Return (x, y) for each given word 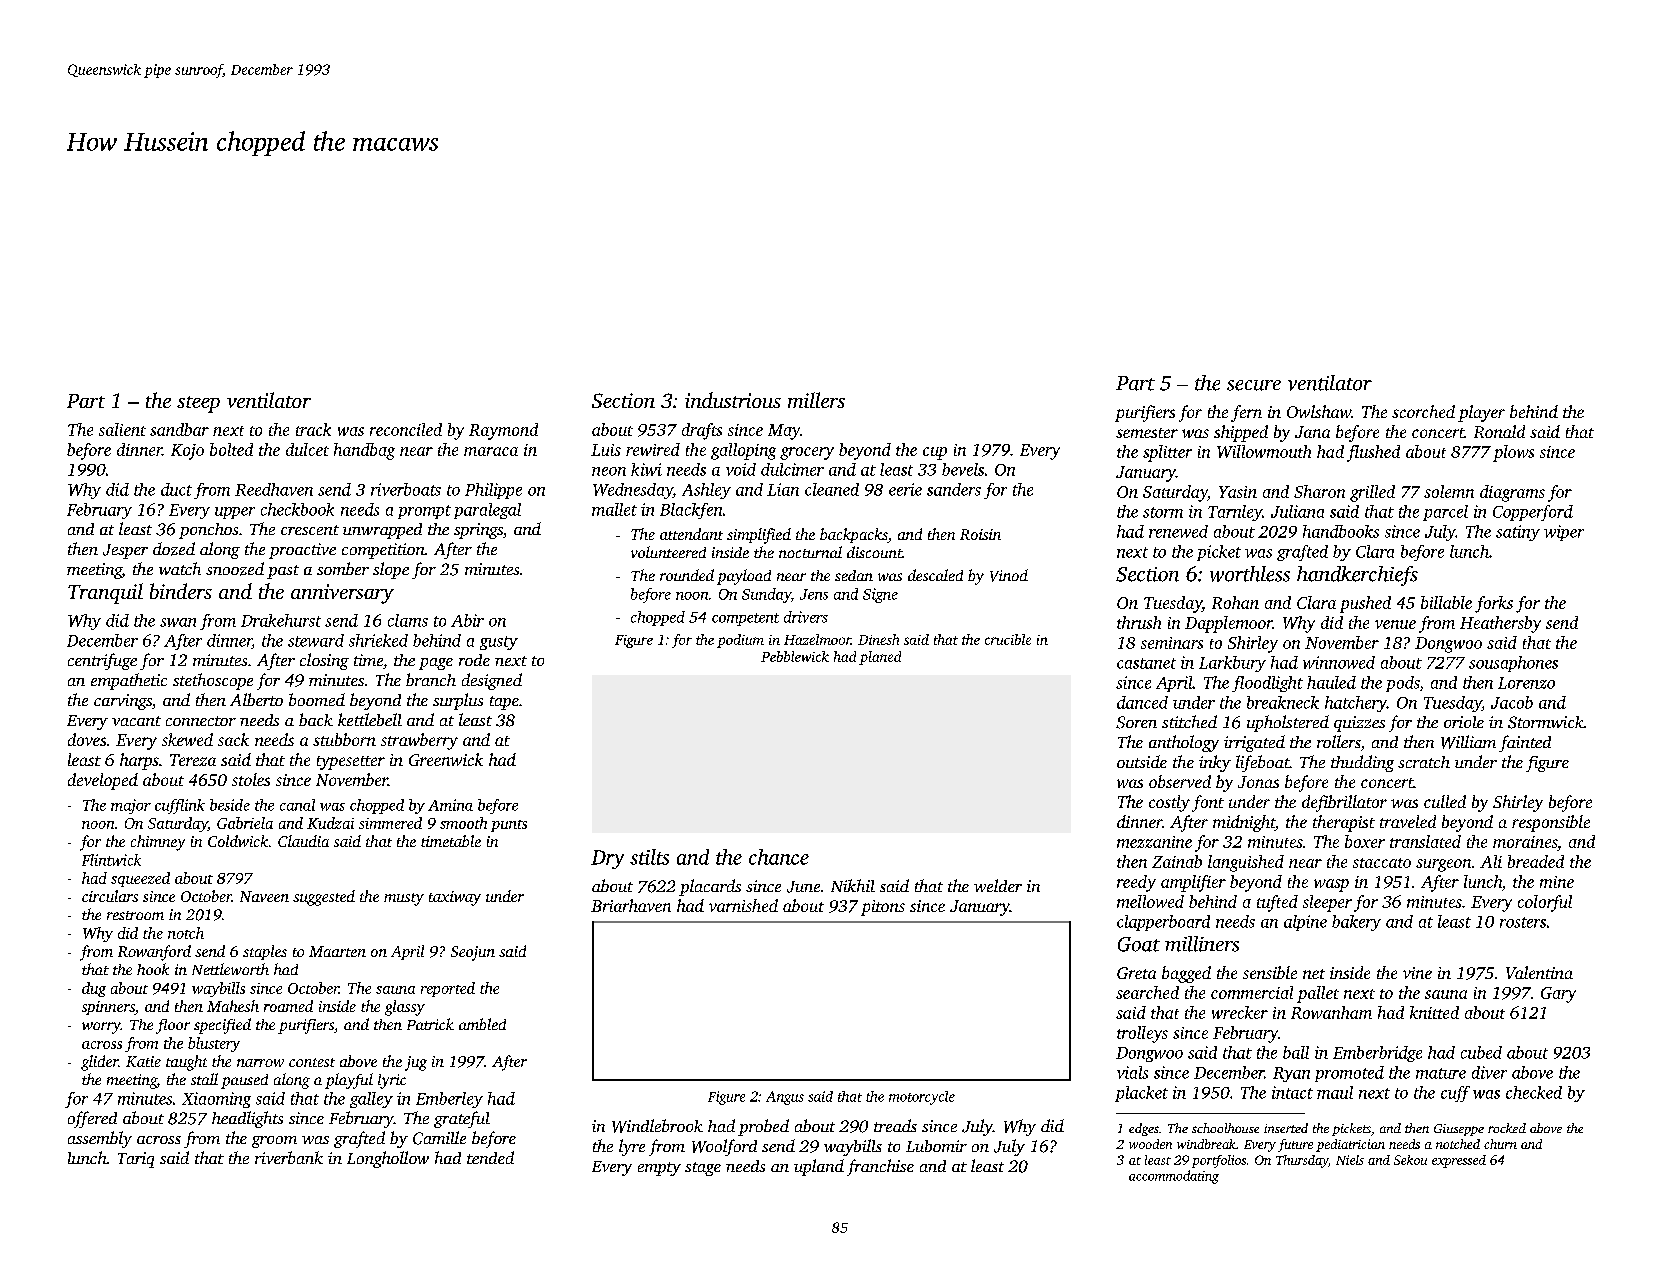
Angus (785, 1098)
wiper (1564, 533)
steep (198, 404)
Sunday (766, 595)
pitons (883, 908)
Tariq (136, 1160)
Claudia (303, 841)
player (1481, 413)
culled (1445, 801)
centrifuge (102, 661)
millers (816, 400)
